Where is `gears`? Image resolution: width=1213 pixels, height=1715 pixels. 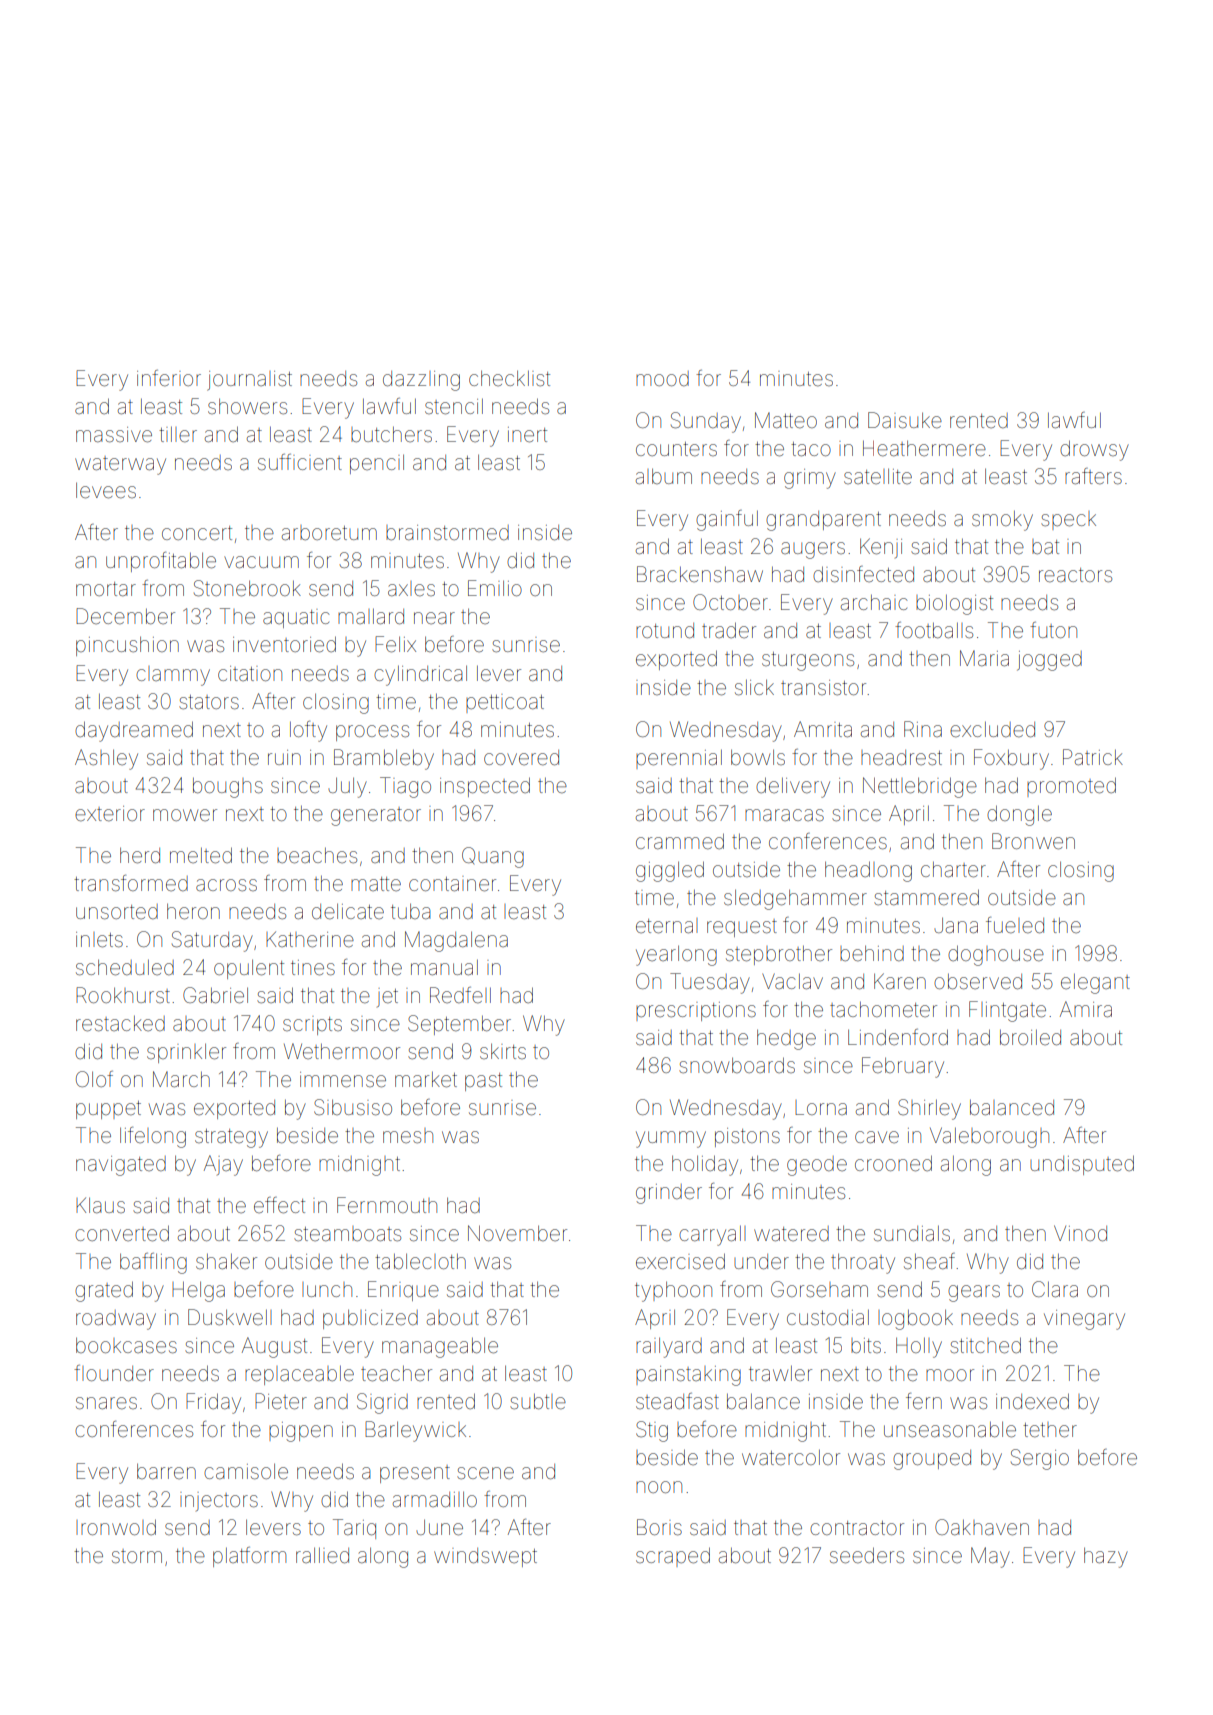 gears is located at coordinates (974, 1293).
